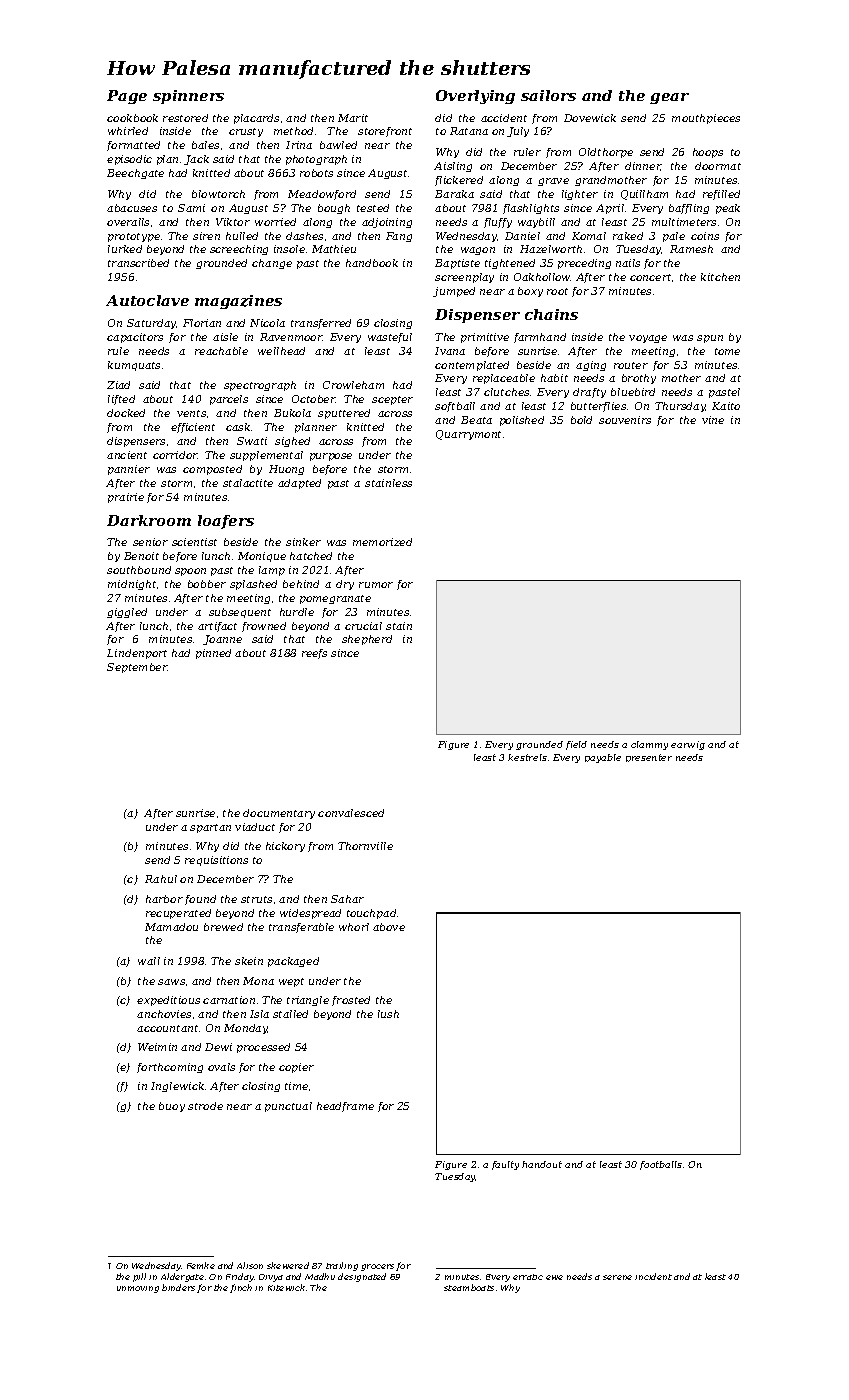  I want to click on presenter, so click(649, 758).
